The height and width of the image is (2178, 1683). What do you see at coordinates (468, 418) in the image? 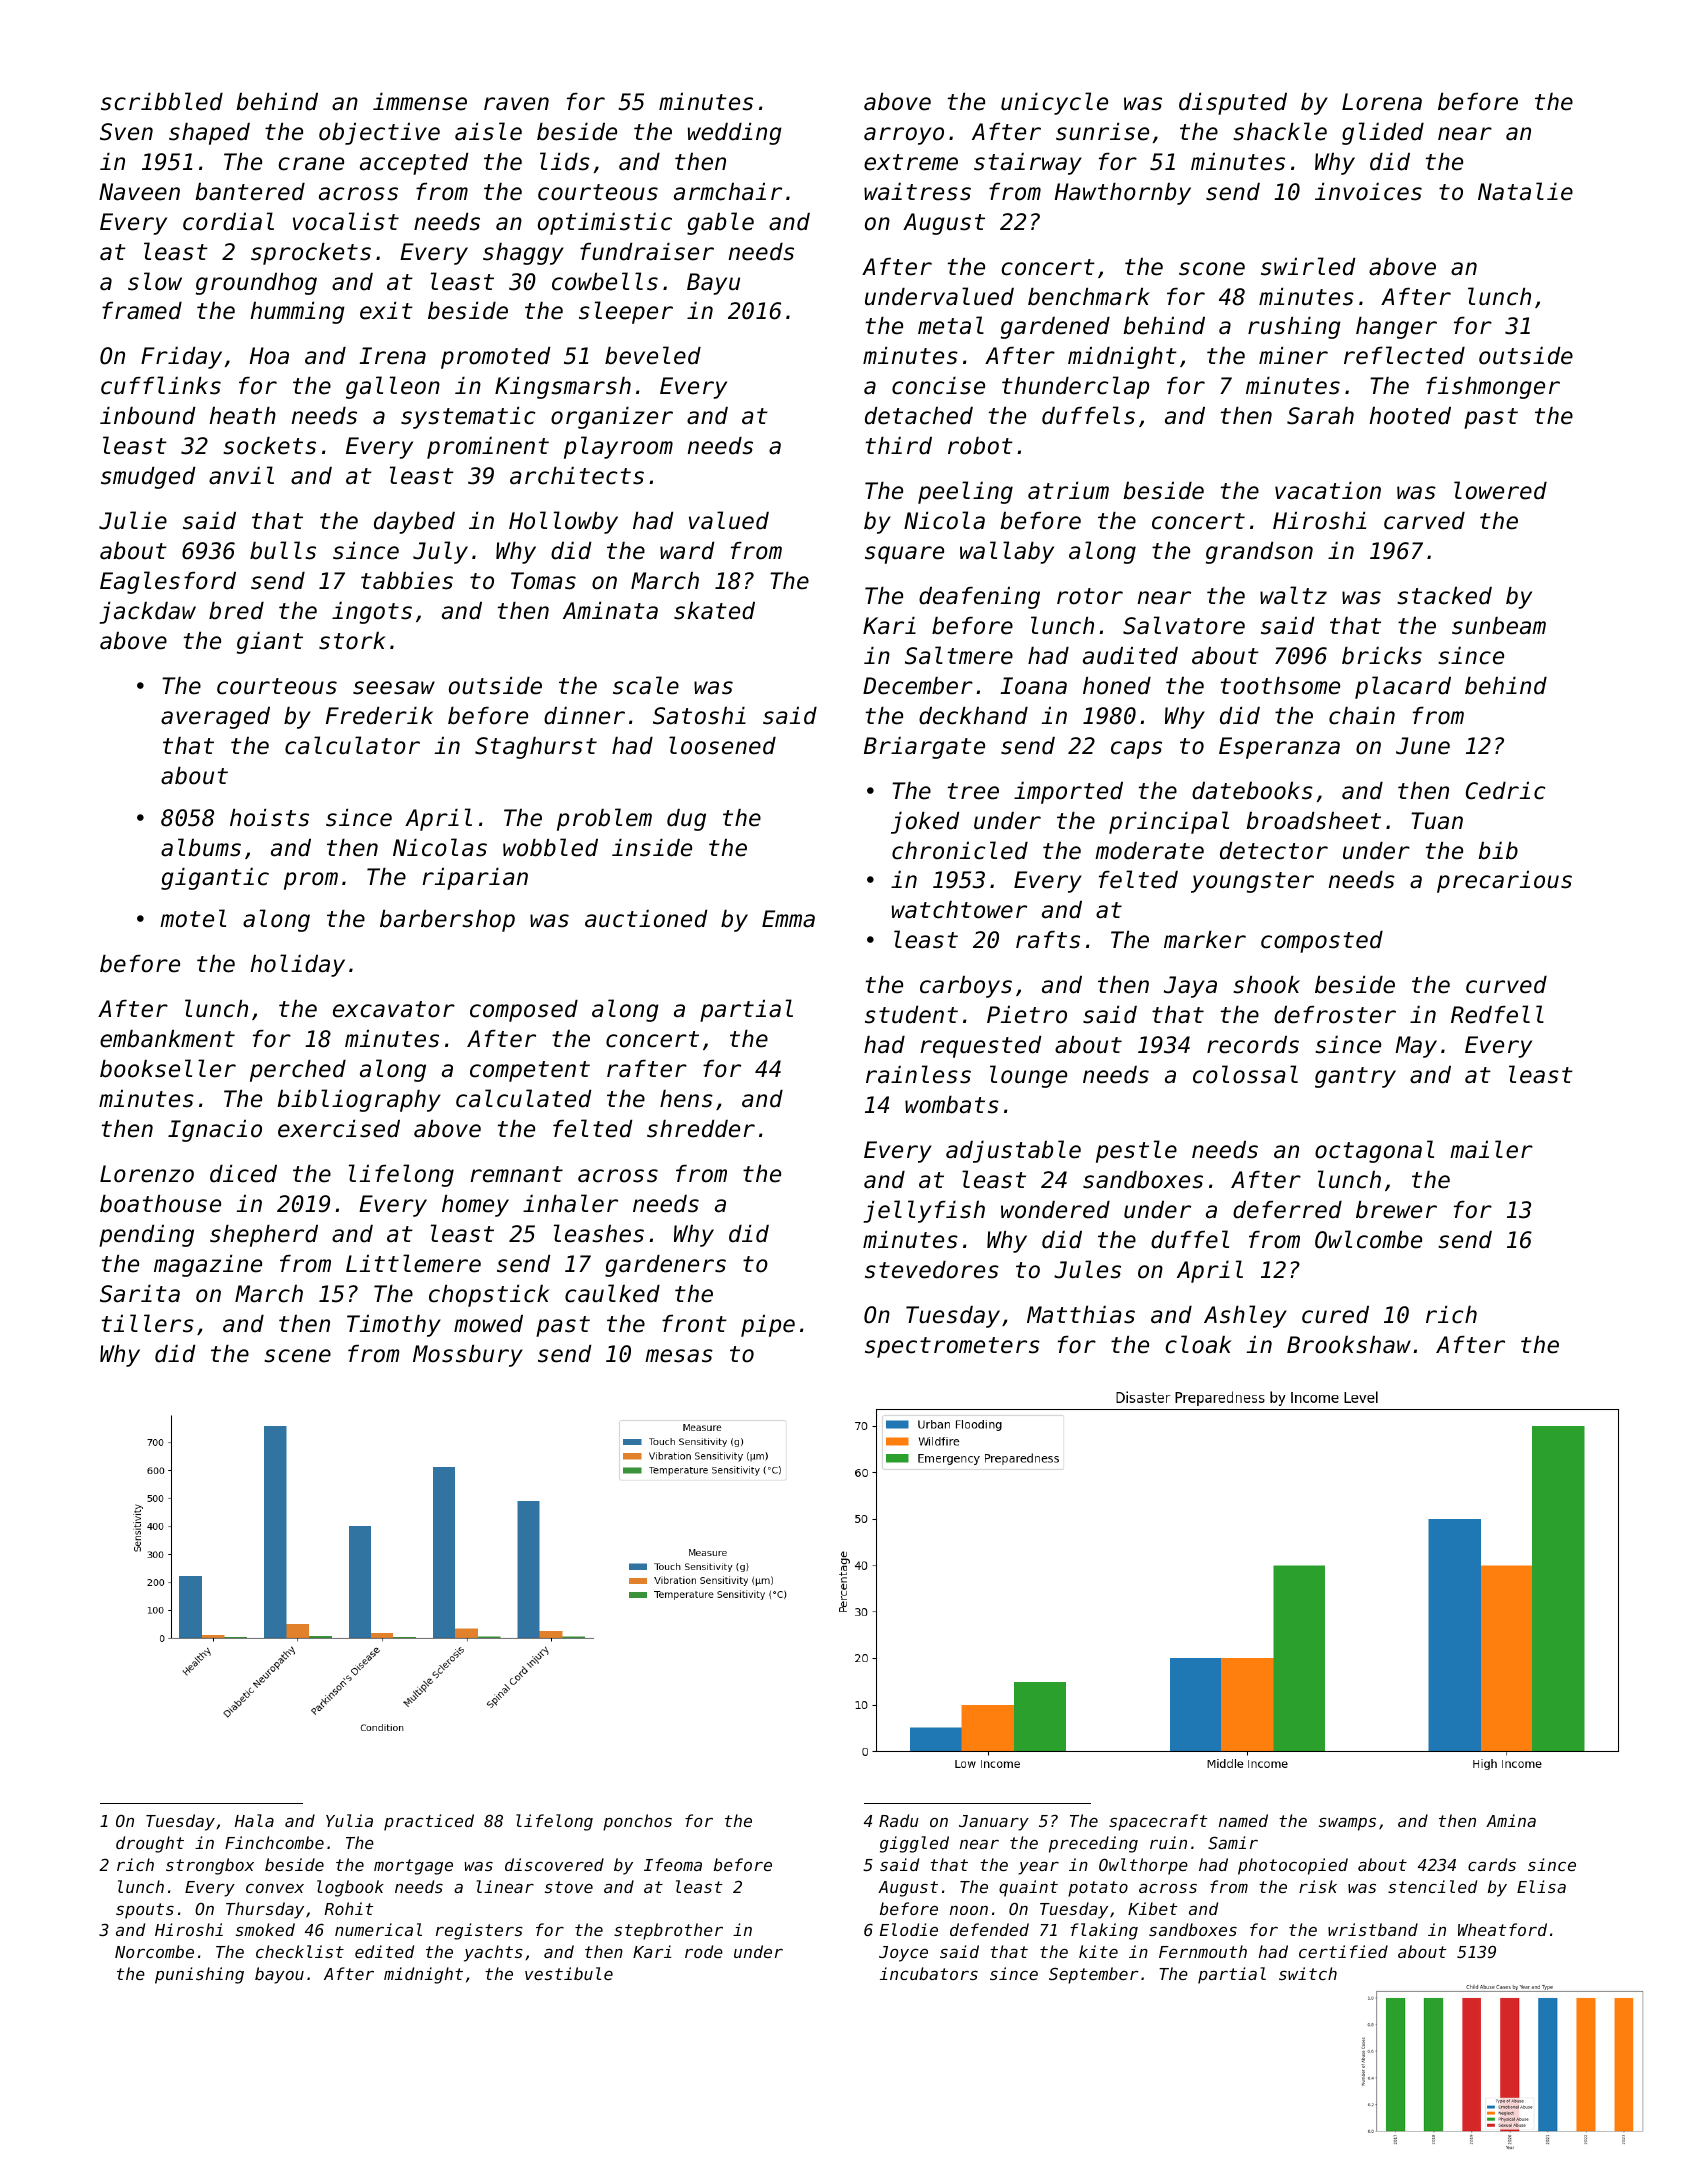
I see `systematic` at bounding box center [468, 418].
